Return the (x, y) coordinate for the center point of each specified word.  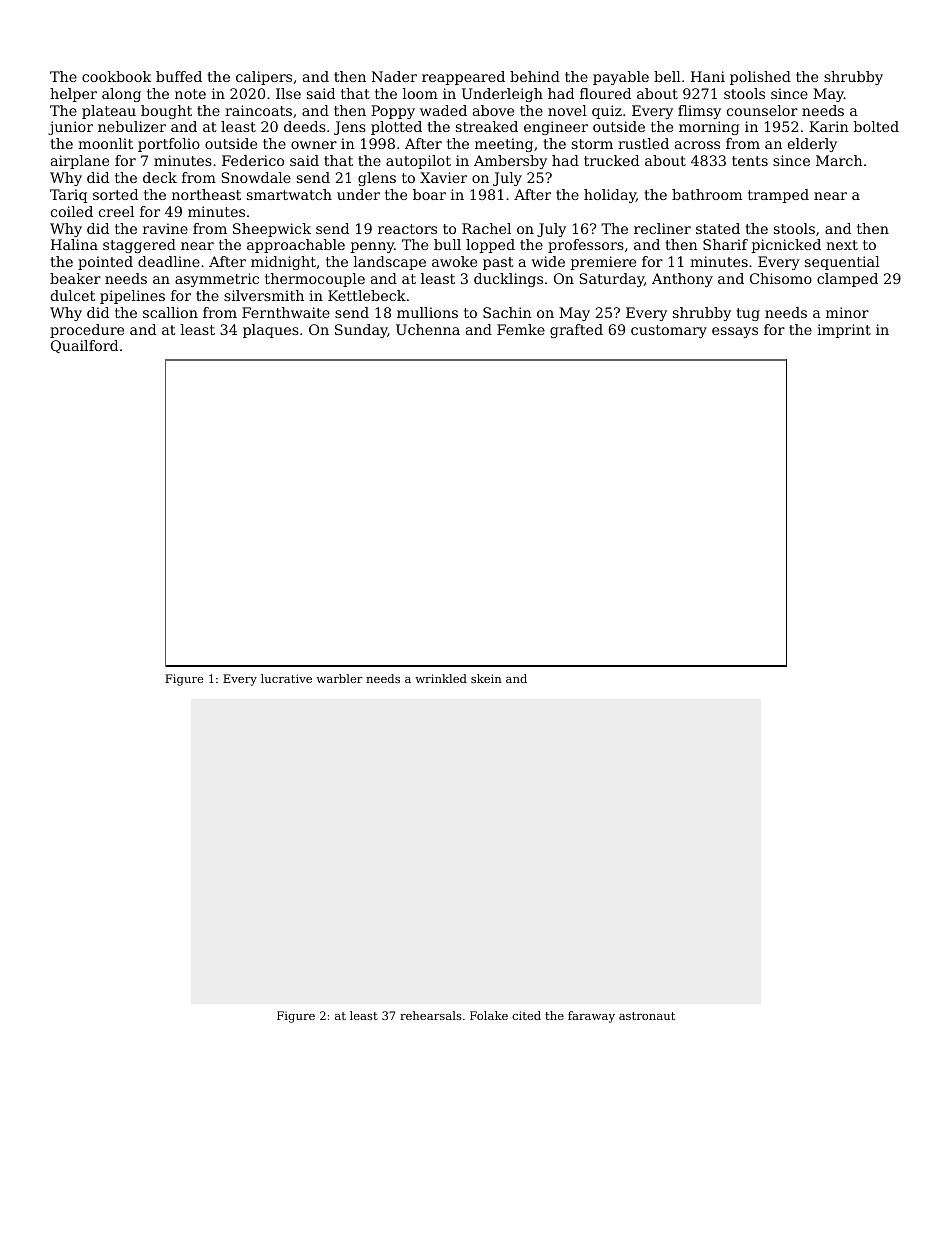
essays (735, 332)
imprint (844, 331)
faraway (591, 1017)
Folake (489, 1015)
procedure (87, 331)
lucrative (286, 678)
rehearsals (431, 1015)
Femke (521, 329)
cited (526, 1015)
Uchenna (428, 329)
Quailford (84, 346)
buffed (179, 76)
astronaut (647, 1016)
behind (535, 76)
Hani (708, 76)
